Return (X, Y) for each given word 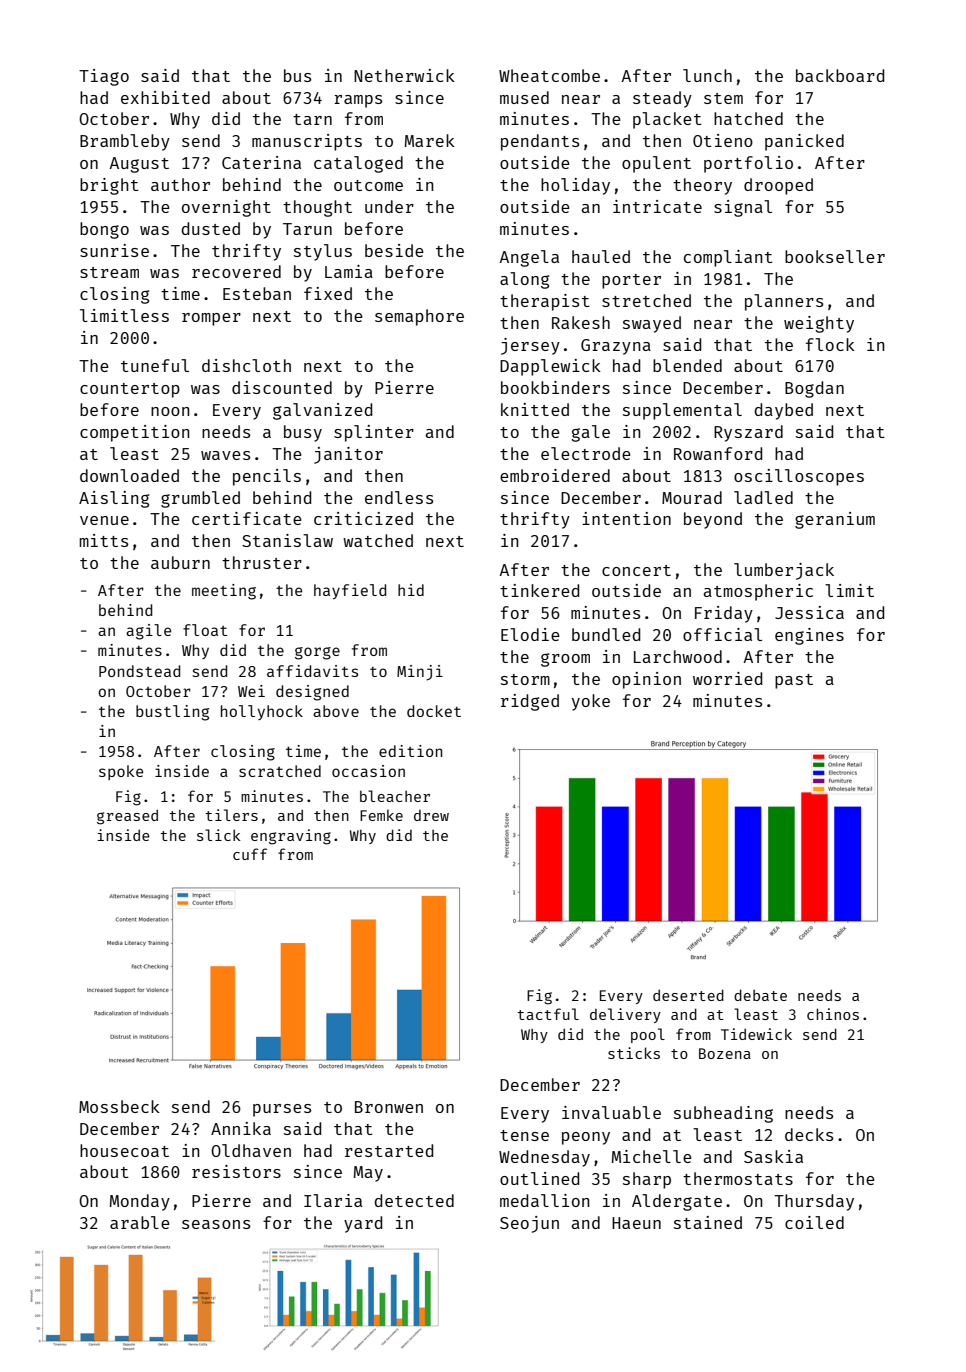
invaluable (611, 1112)
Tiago (104, 77)
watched (378, 540)
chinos (833, 1014)
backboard (840, 75)
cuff (250, 854)
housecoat (124, 1150)
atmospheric (758, 592)
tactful (548, 1014)
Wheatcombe (549, 75)
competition (135, 433)
